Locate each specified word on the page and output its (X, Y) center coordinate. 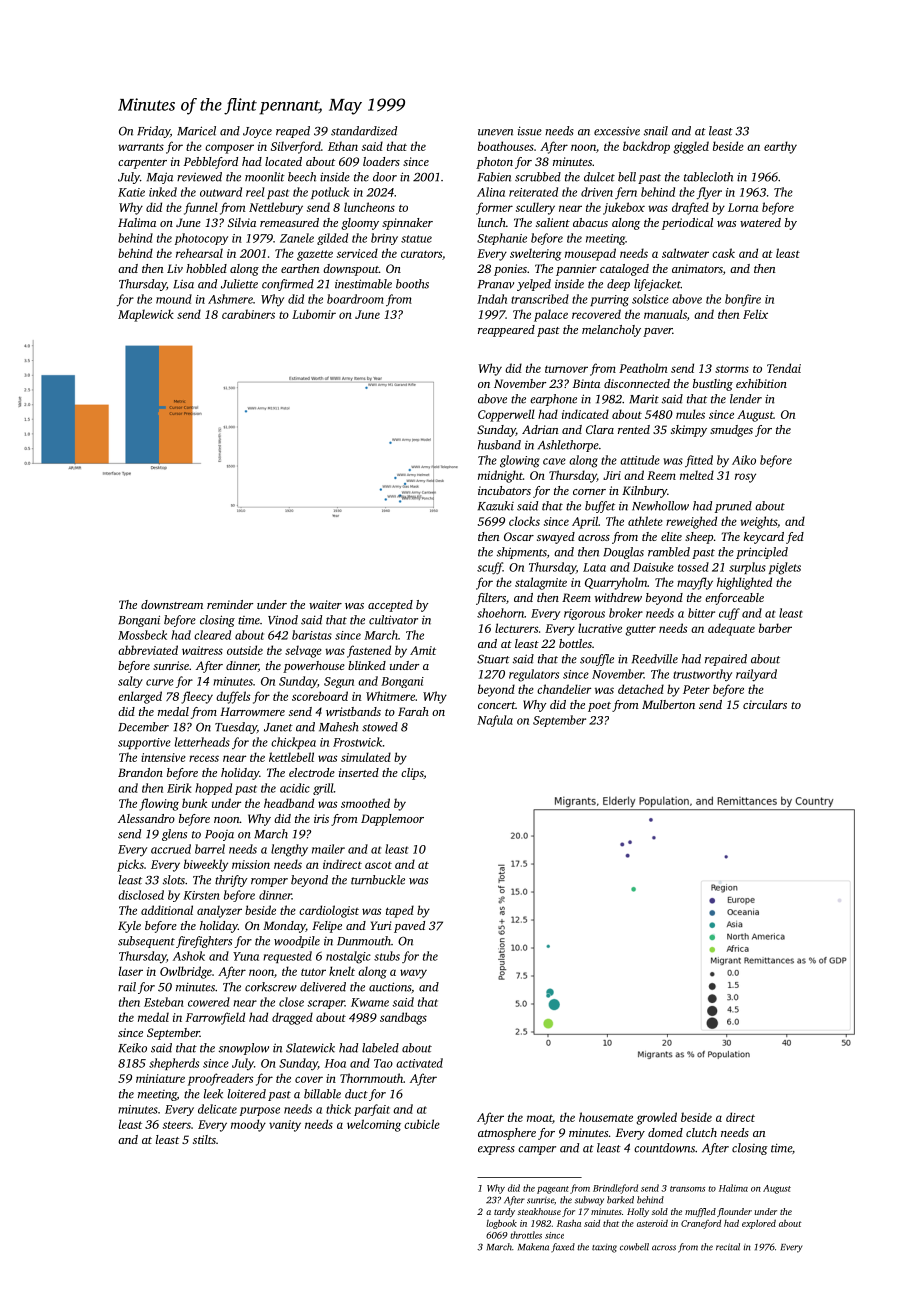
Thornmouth (371, 1078)
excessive (617, 131)
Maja (160, 178)
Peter (696, 689)
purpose (260, 1111)
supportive (144, 743)
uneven (495, 132)
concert (496, 705)
